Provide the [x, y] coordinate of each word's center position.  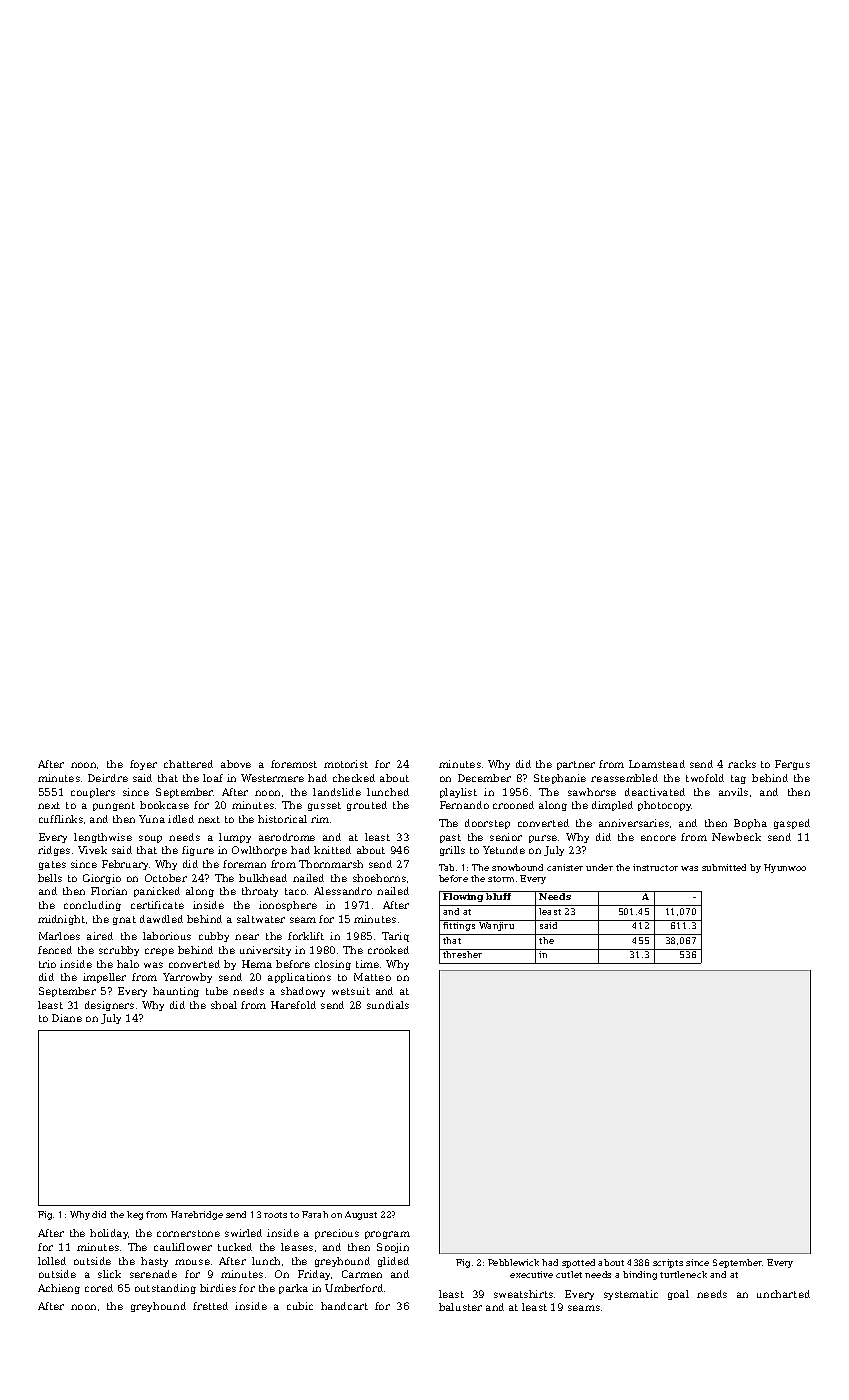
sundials [388, 1005]
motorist [346, 764]
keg [135, 1215]
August [361, 1215]
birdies [218, 1288]
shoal [224, 1005]
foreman [244, 864]
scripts [668, 1263]
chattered [188, 764]
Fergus [792, 765]
